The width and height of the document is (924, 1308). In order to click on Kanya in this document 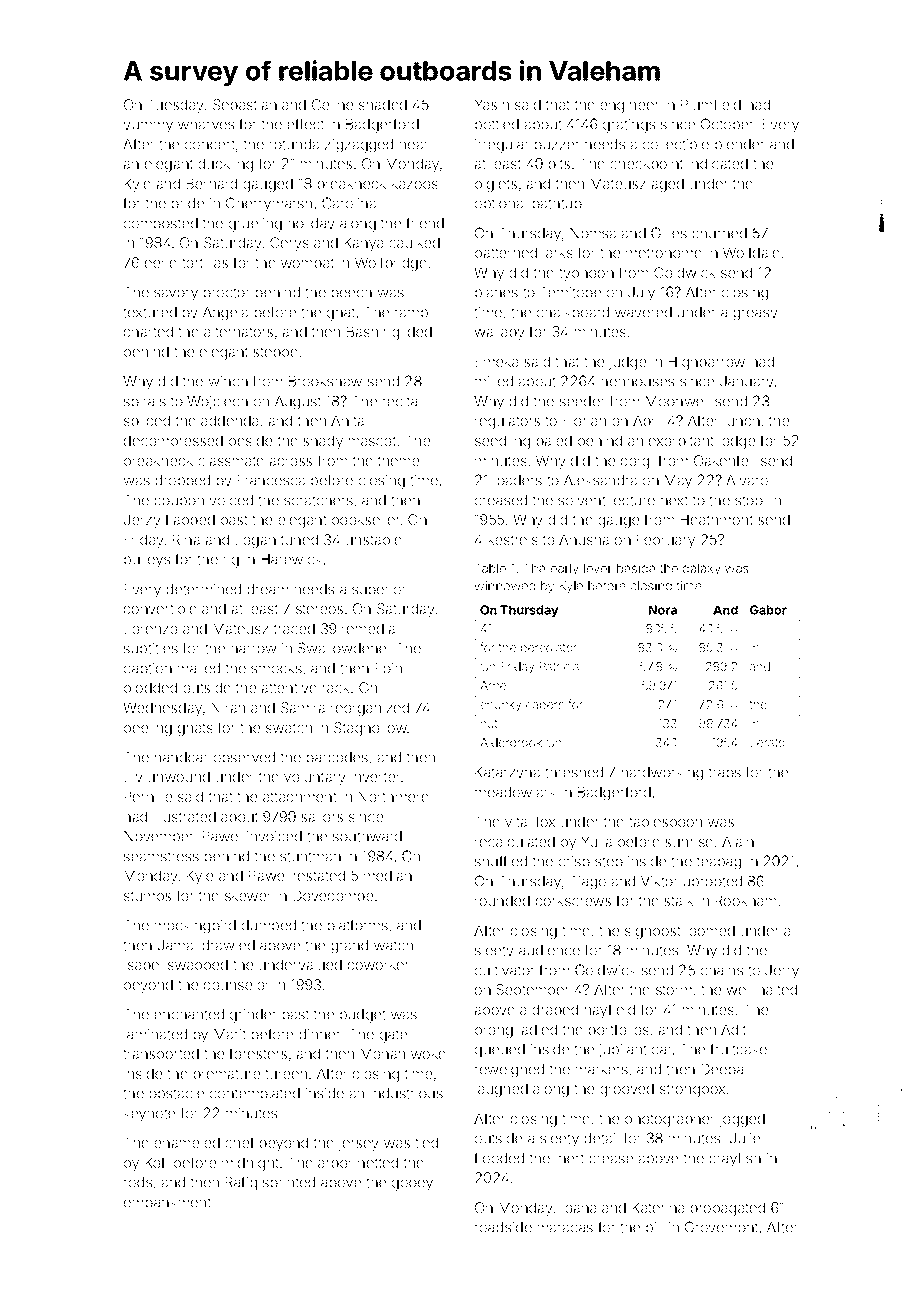, I will do `click(363, 244)`.
